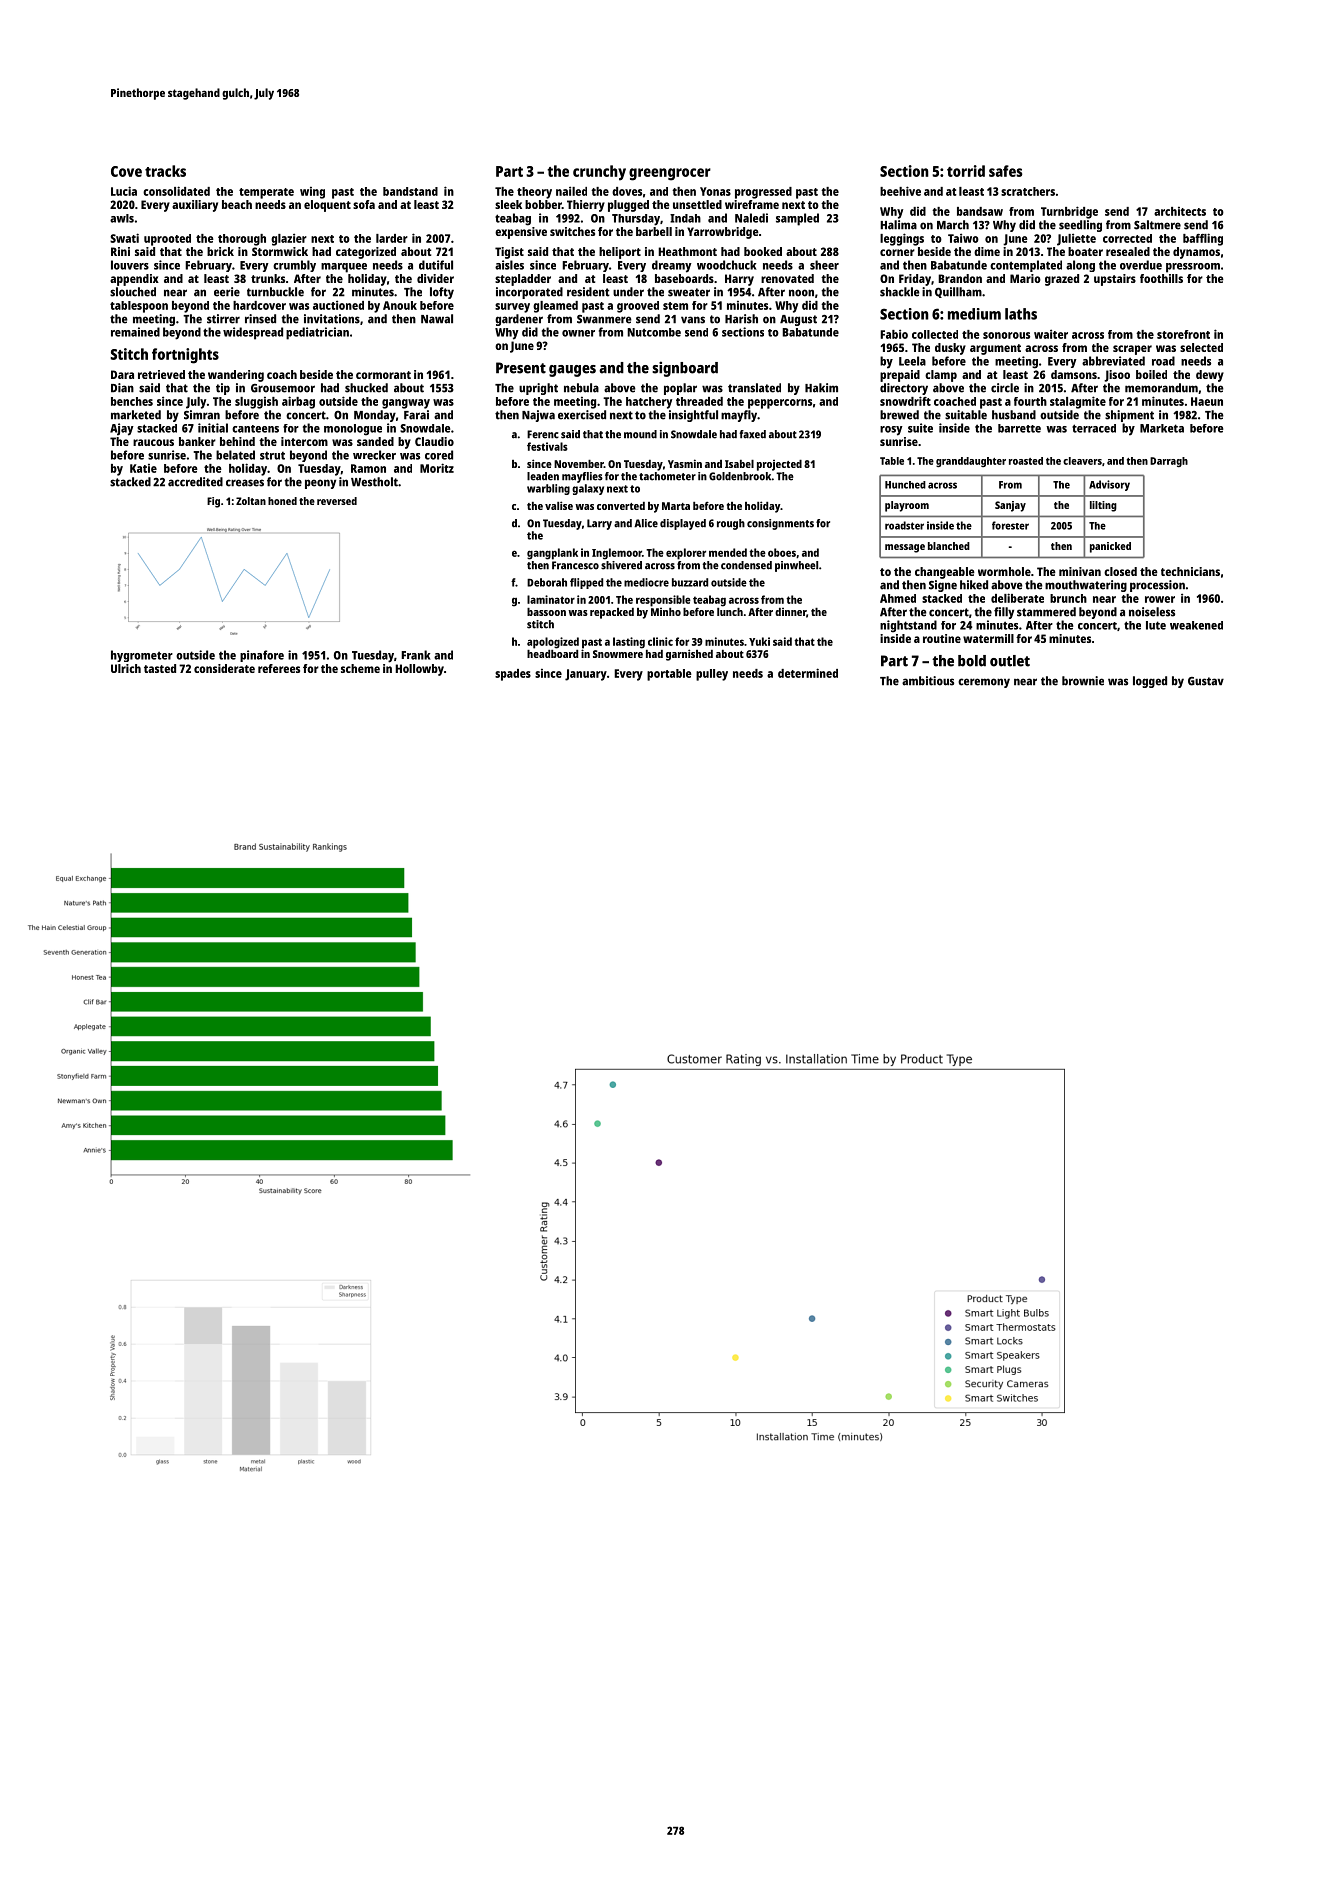 The width and height of the image is (1334, 1887). Describe the element at coordinates (1207, 401) in the image. I see `Haeun` at that location.
